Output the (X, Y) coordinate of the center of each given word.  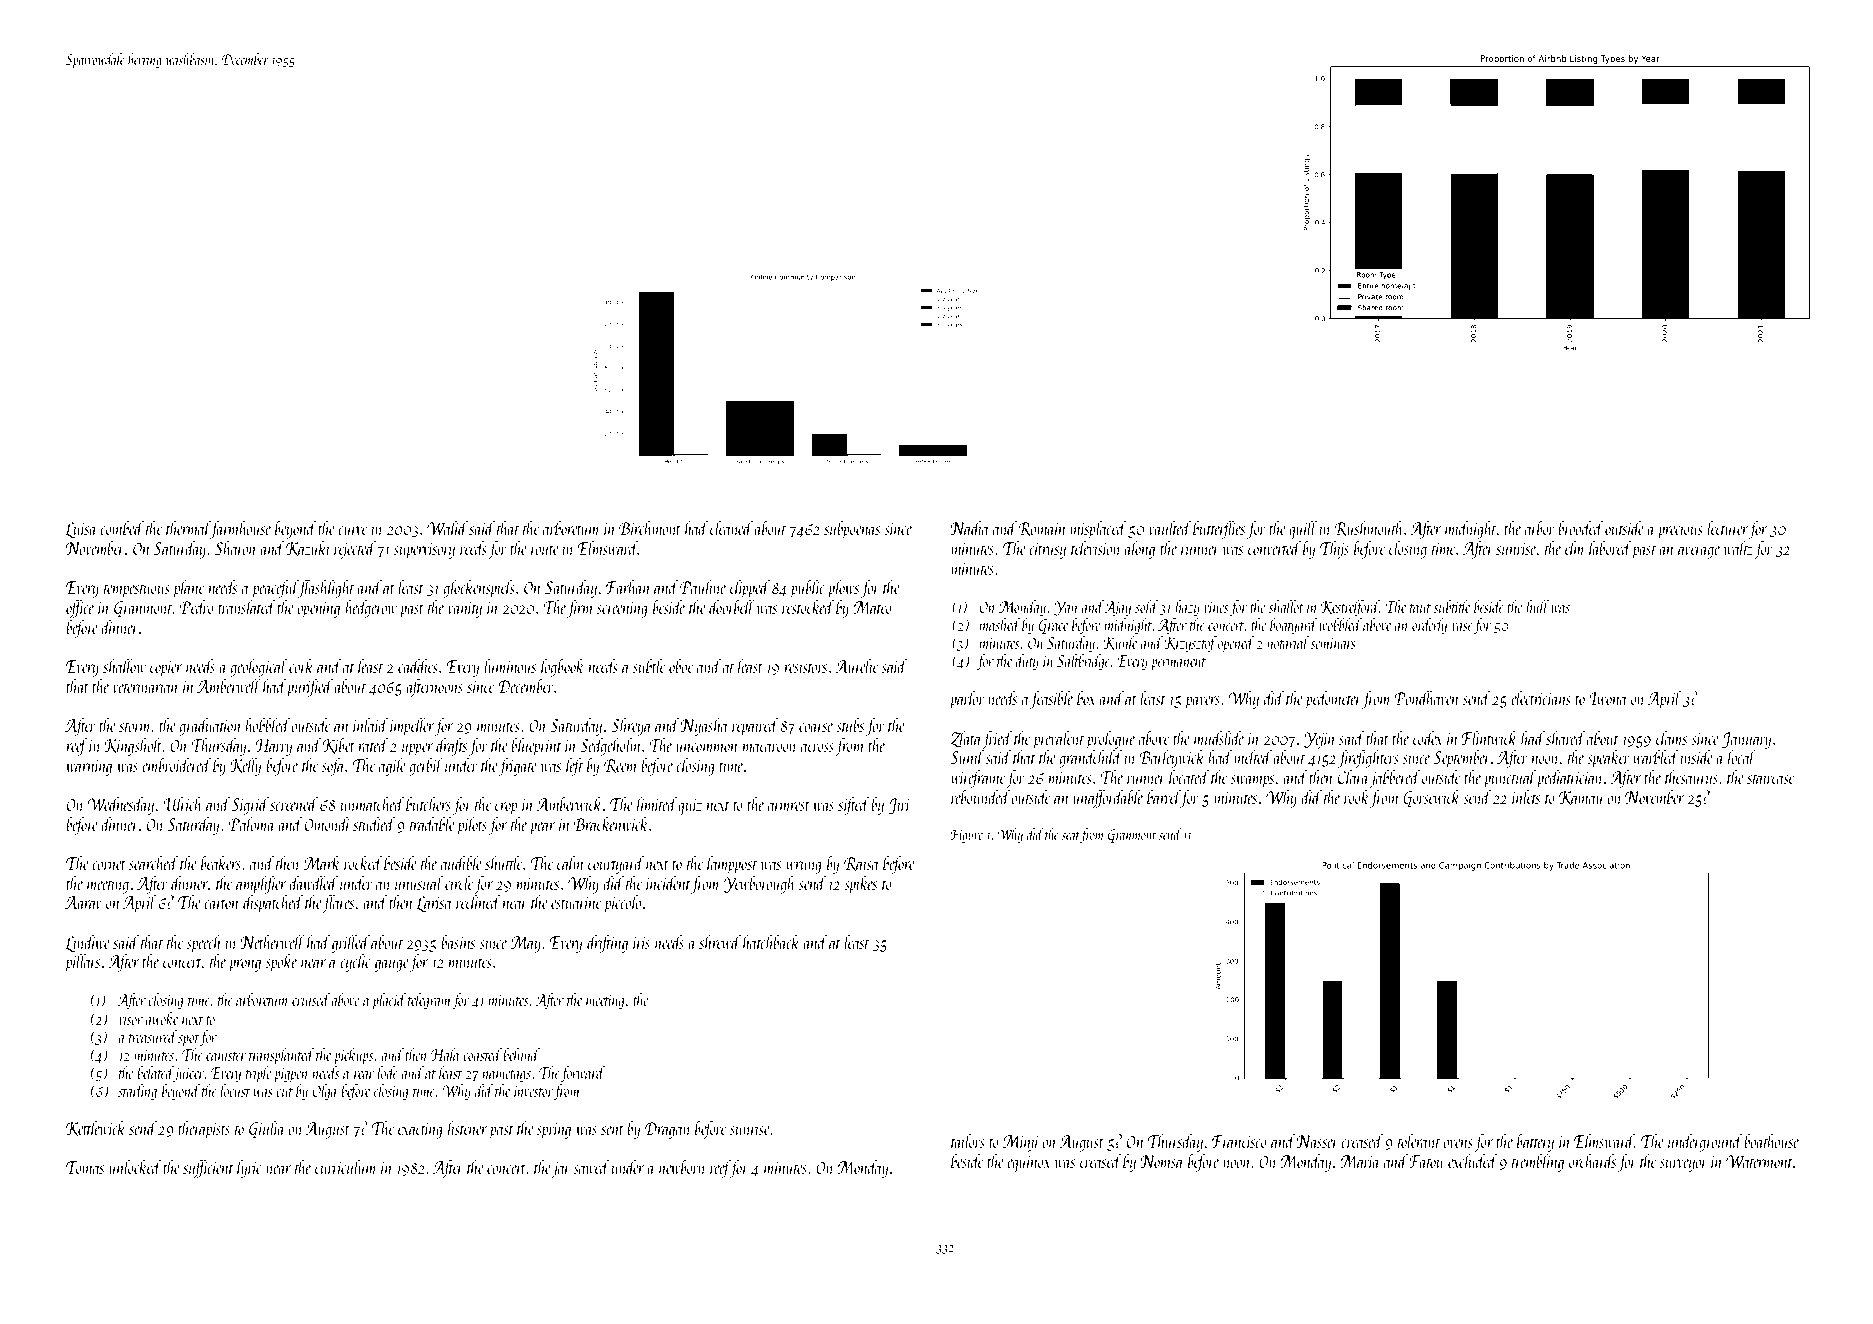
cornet (109, 865)
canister (226, 1055)
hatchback (771, 942)
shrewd (720, 942)
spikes (860, 885)
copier (166, 669)
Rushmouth (1368, 529)
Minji (1021, 1143)
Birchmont (650, 528)
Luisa (81, 530)
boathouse (1771, 1141)
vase (1462, 627)
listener (467, 1128)
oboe (681, 666)
